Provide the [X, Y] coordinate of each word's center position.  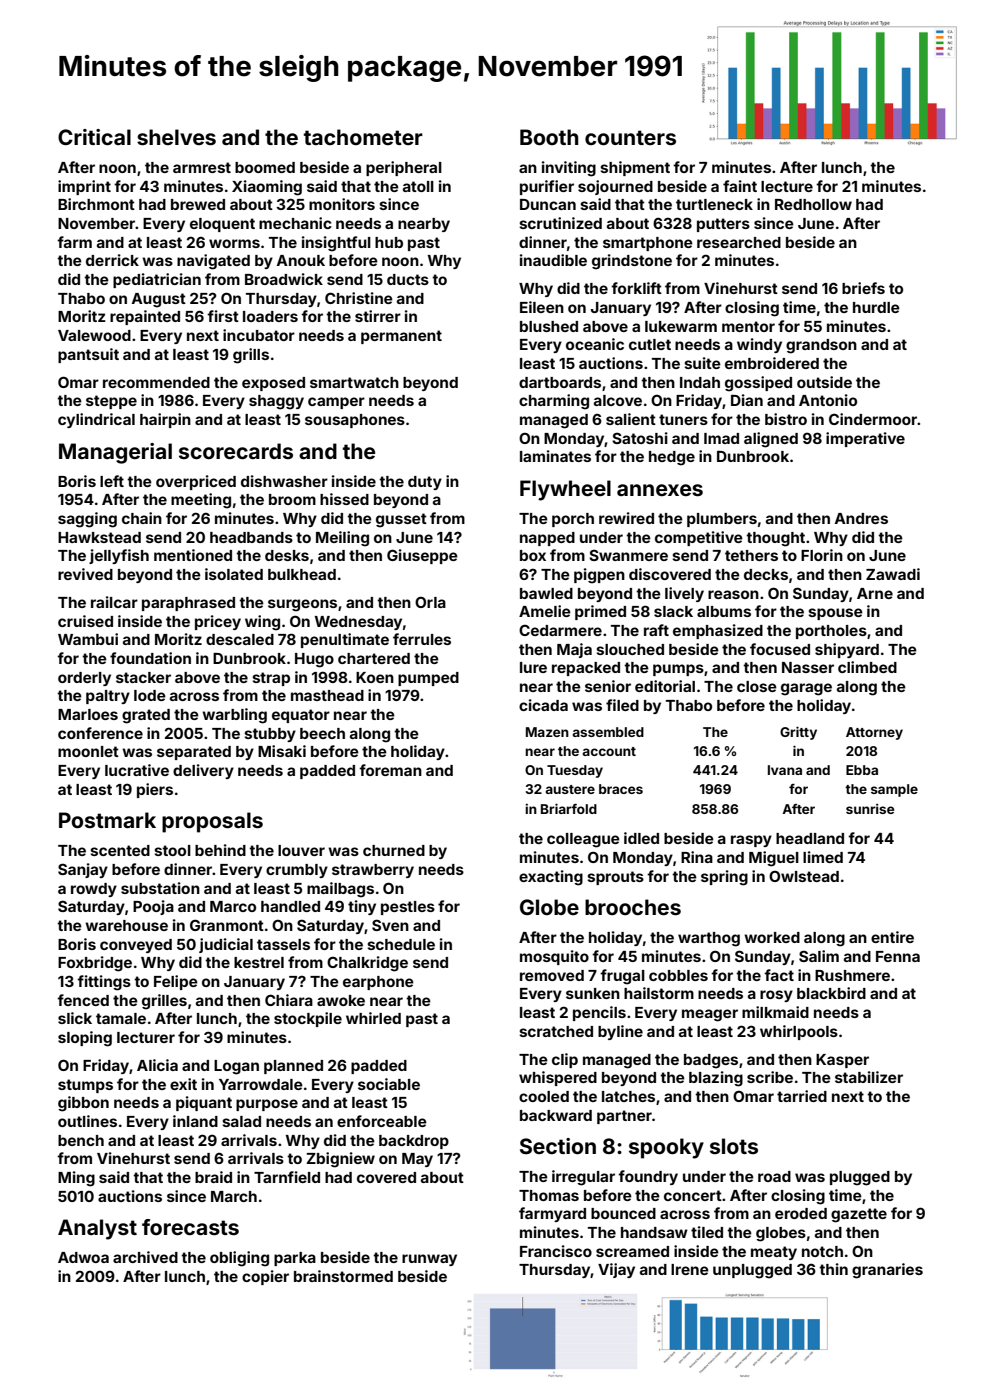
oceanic [595, 344]
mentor [748, 326]
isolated [234, 574]
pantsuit [88, 355]
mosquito [554, 957]
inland [195, 1121]
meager [710, 1015]
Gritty [798, 733]
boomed [265, 167]
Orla [430, 602]
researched [739, 242]
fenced [83, 1000]
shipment [635, 168]
